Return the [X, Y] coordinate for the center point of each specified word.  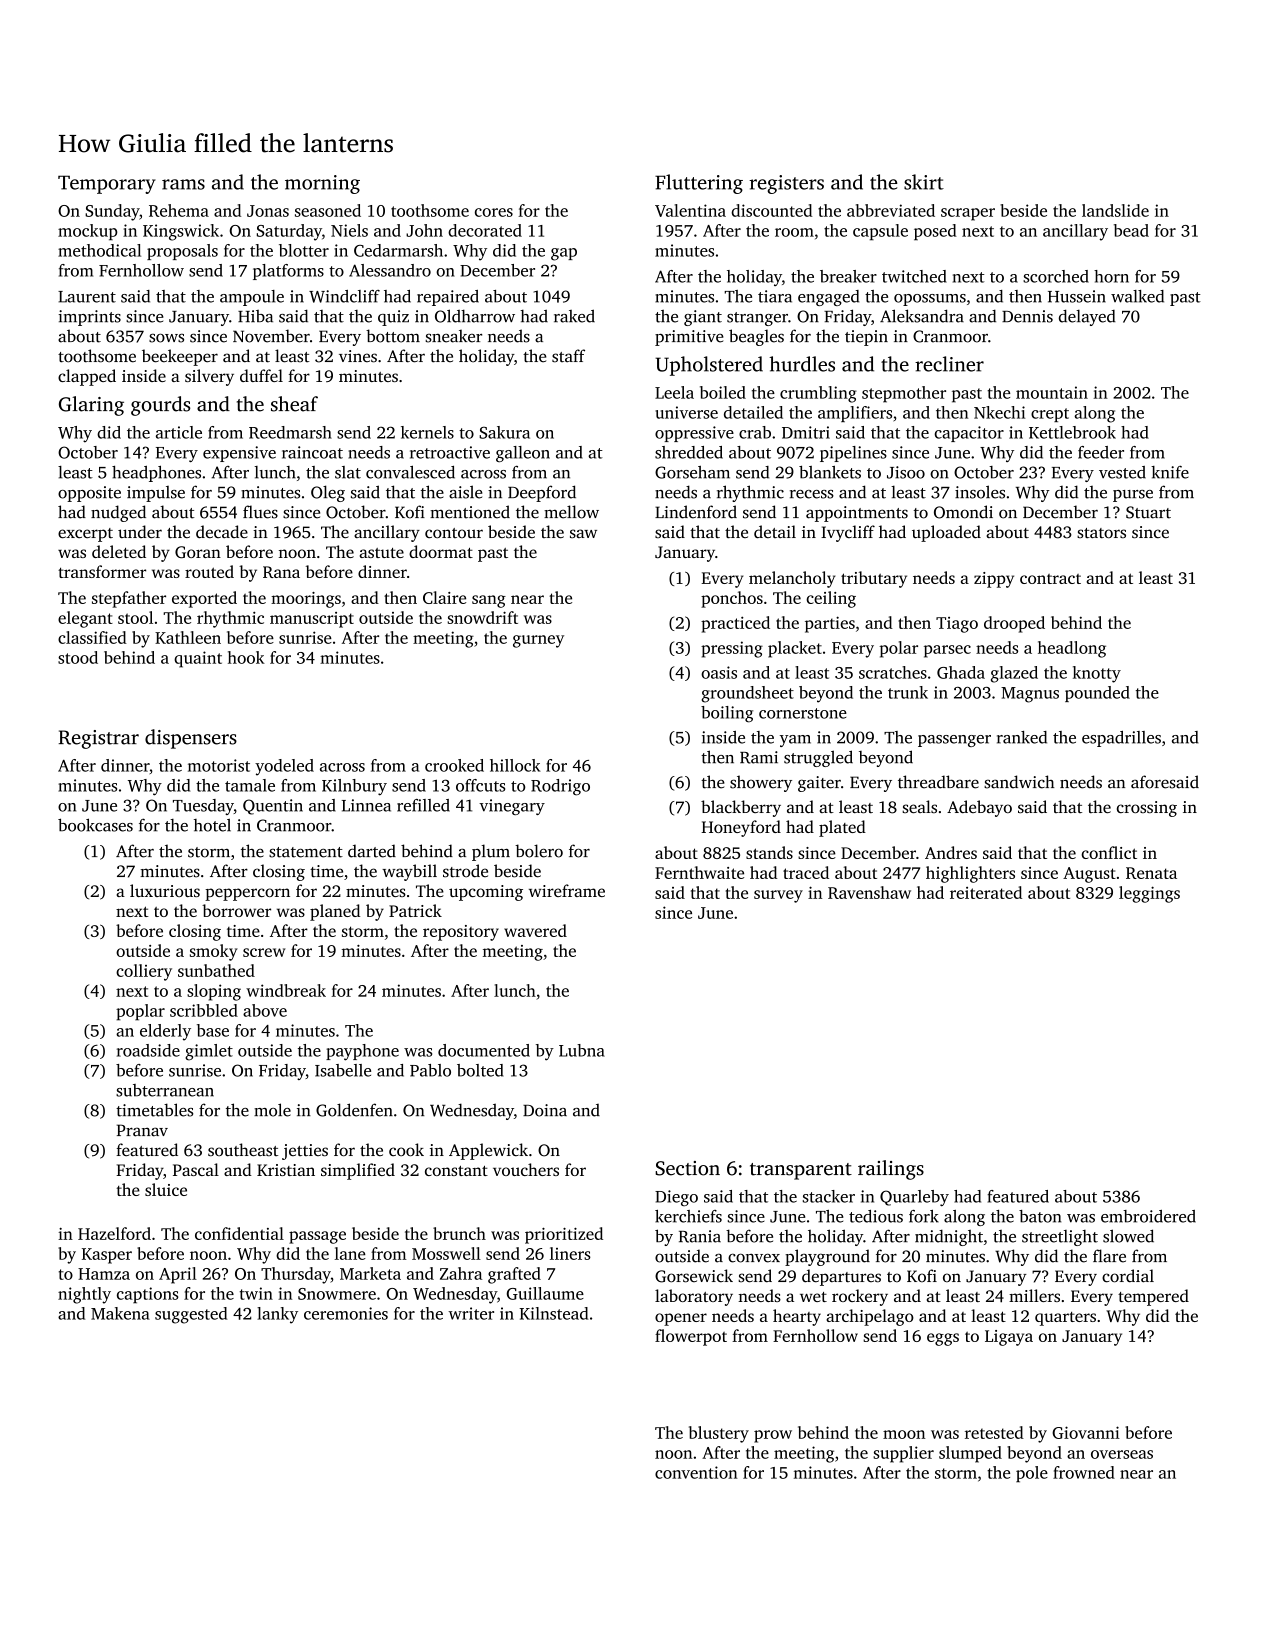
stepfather [129, 599]
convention [696, 1472]
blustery [719, 1434]
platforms [288, 272]
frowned [1084, 1472]
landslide [1115, 210]
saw [583, 534]
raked [574, 316]
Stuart [1148, 512]
